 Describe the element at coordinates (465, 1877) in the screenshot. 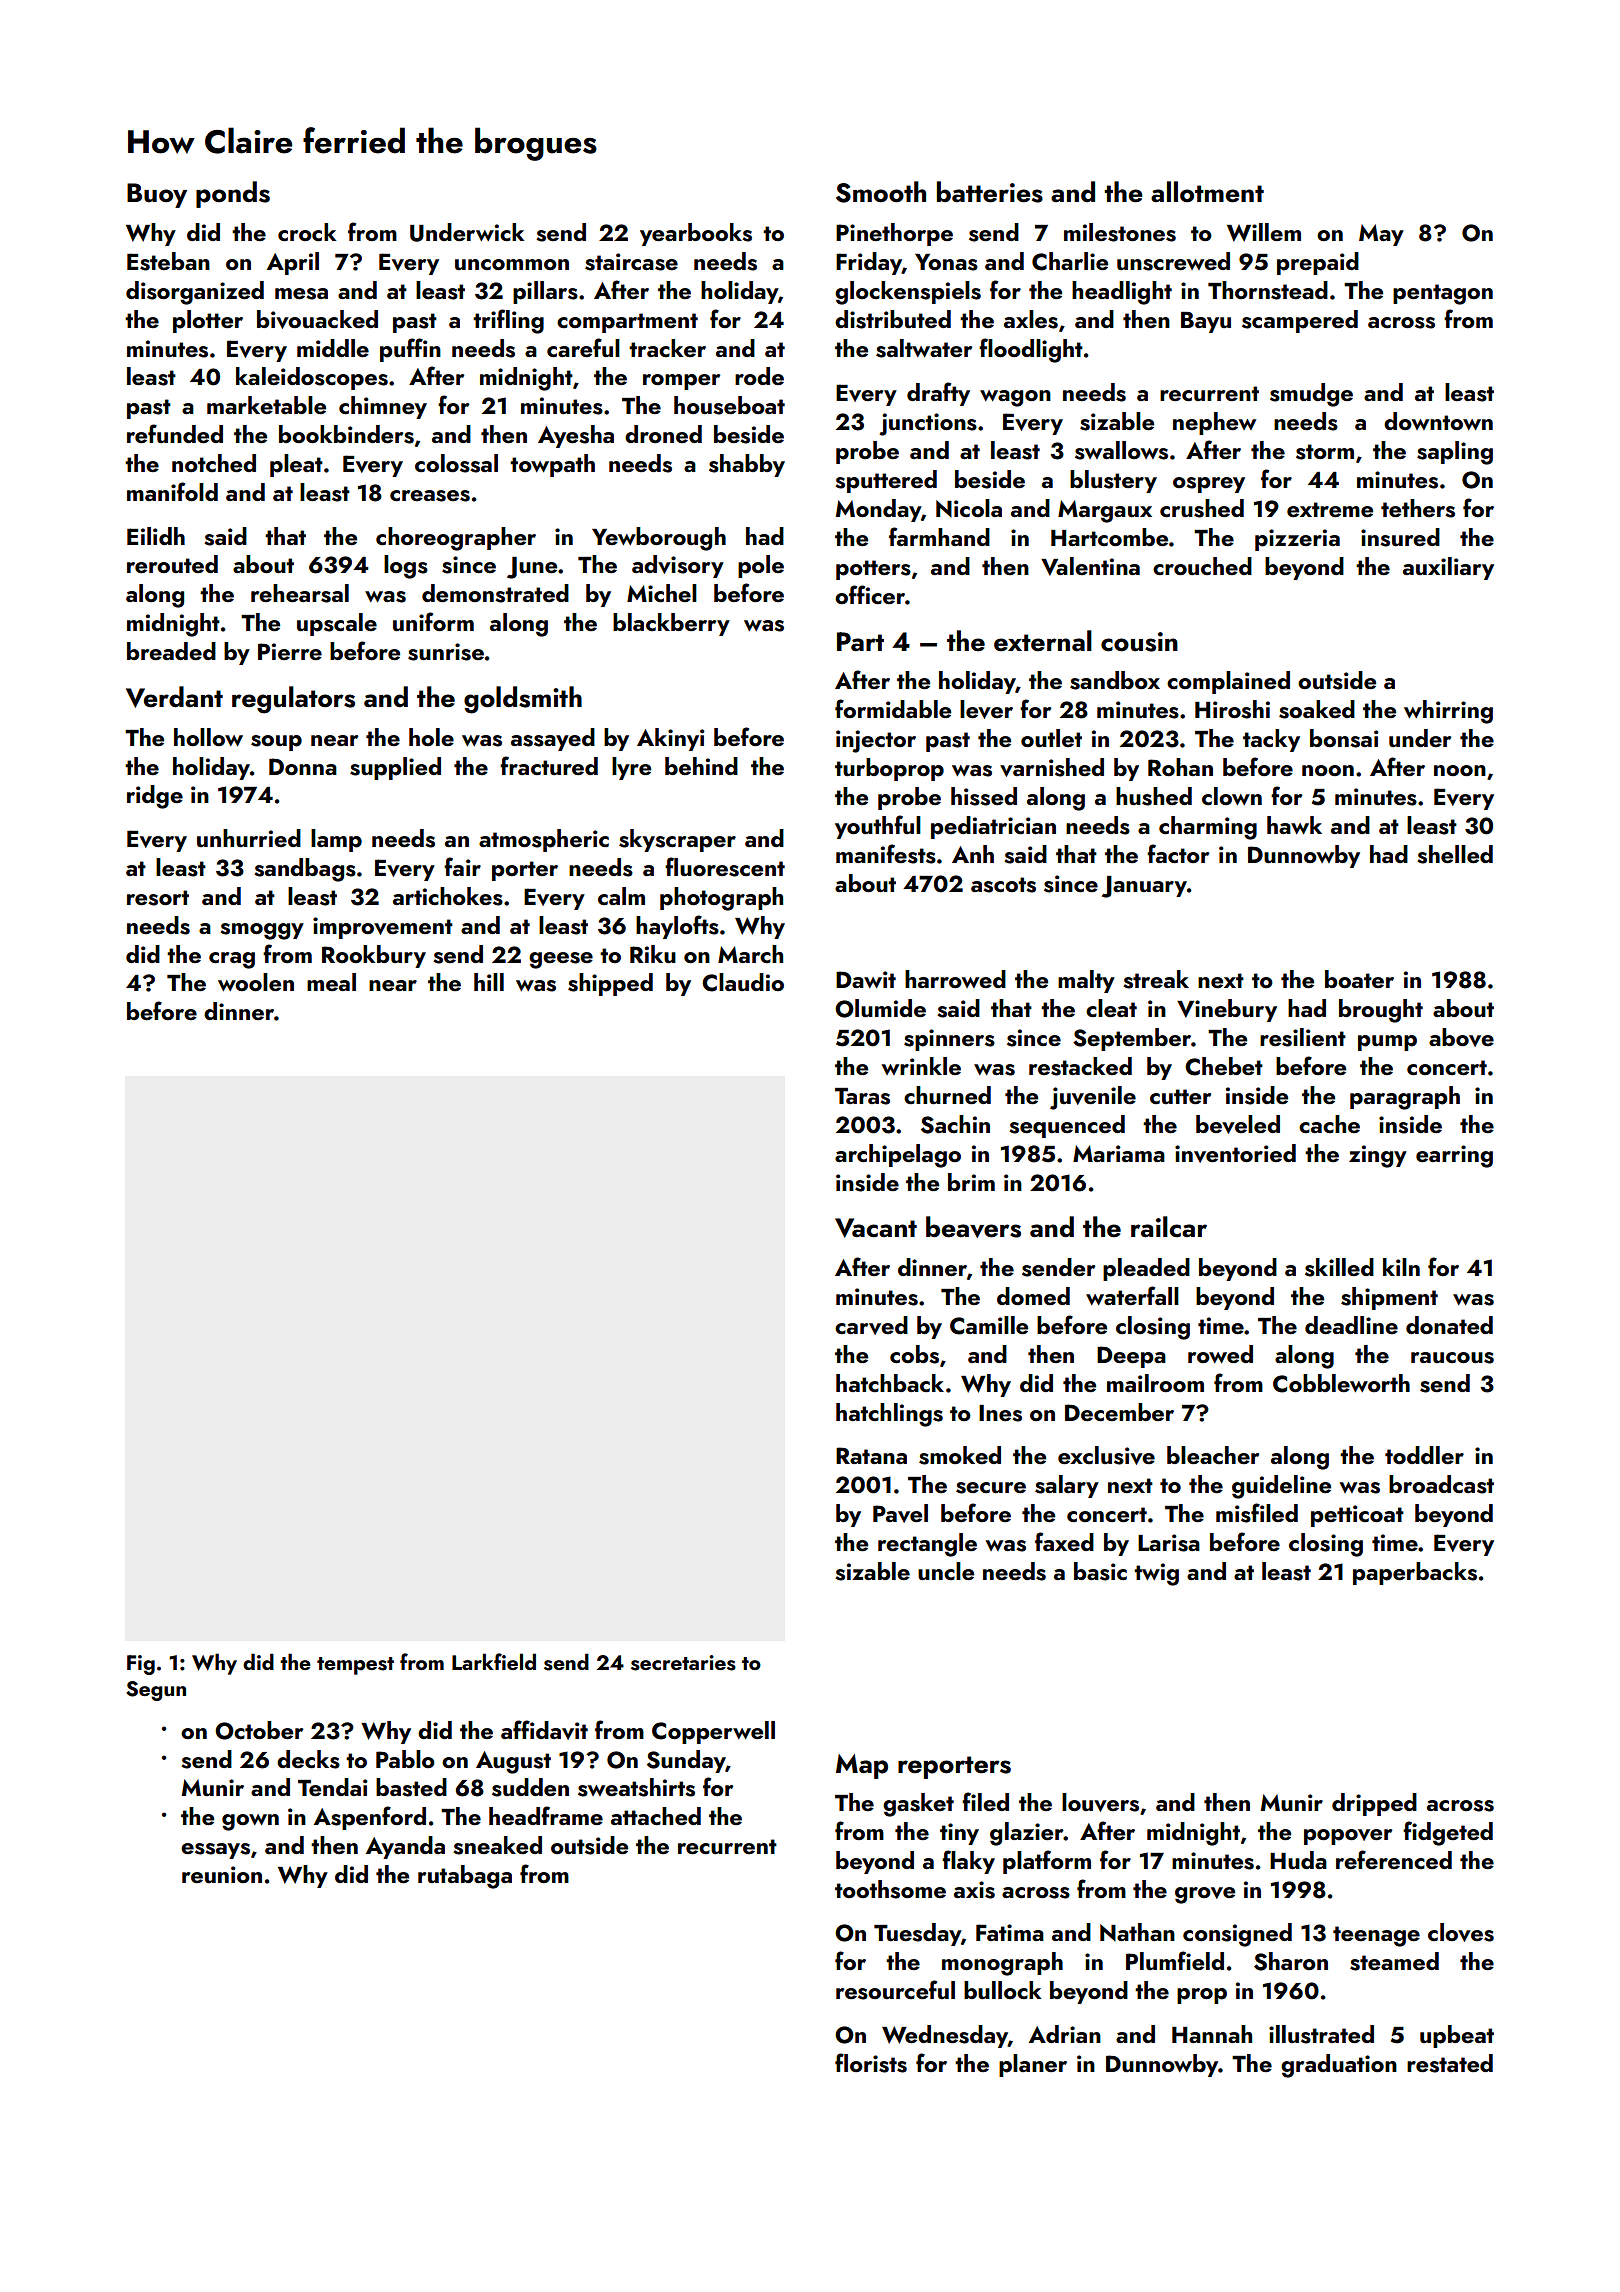

I see `rutabaga` at that location.
